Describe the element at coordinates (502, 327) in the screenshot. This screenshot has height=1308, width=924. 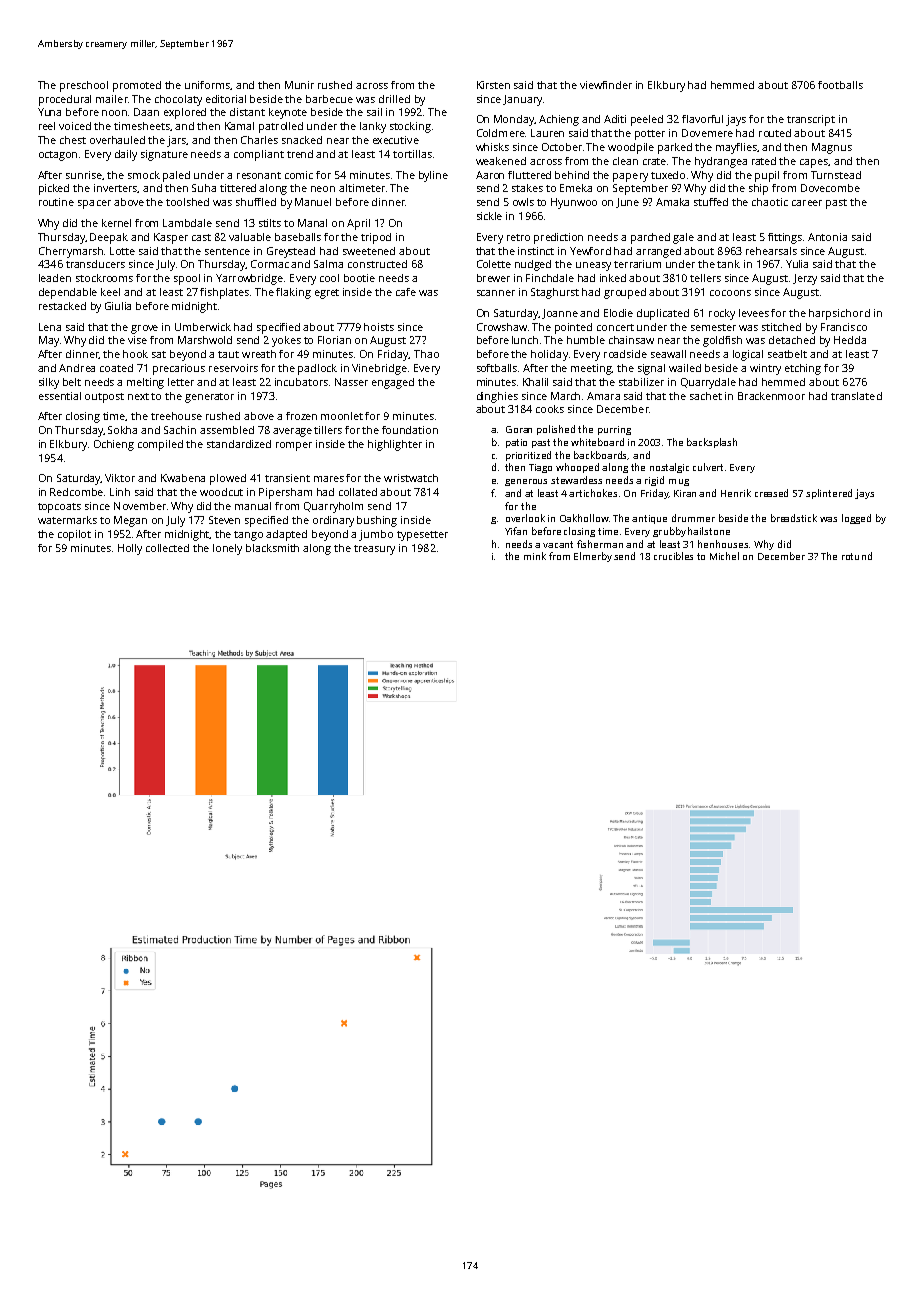
I see `Crowshaw` at that location.
